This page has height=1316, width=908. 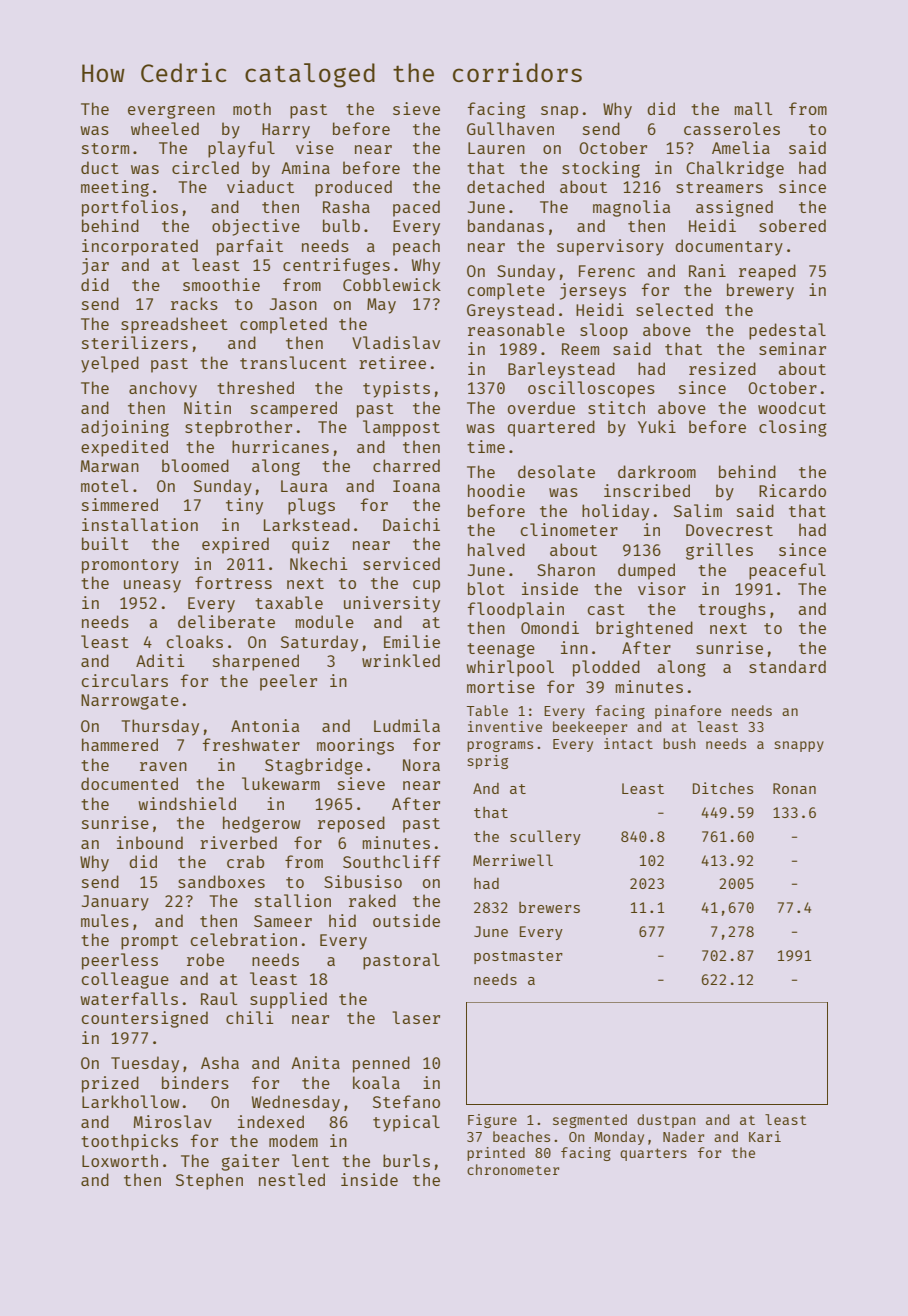 I want to click on plugs, so click(x=311, y=506).
